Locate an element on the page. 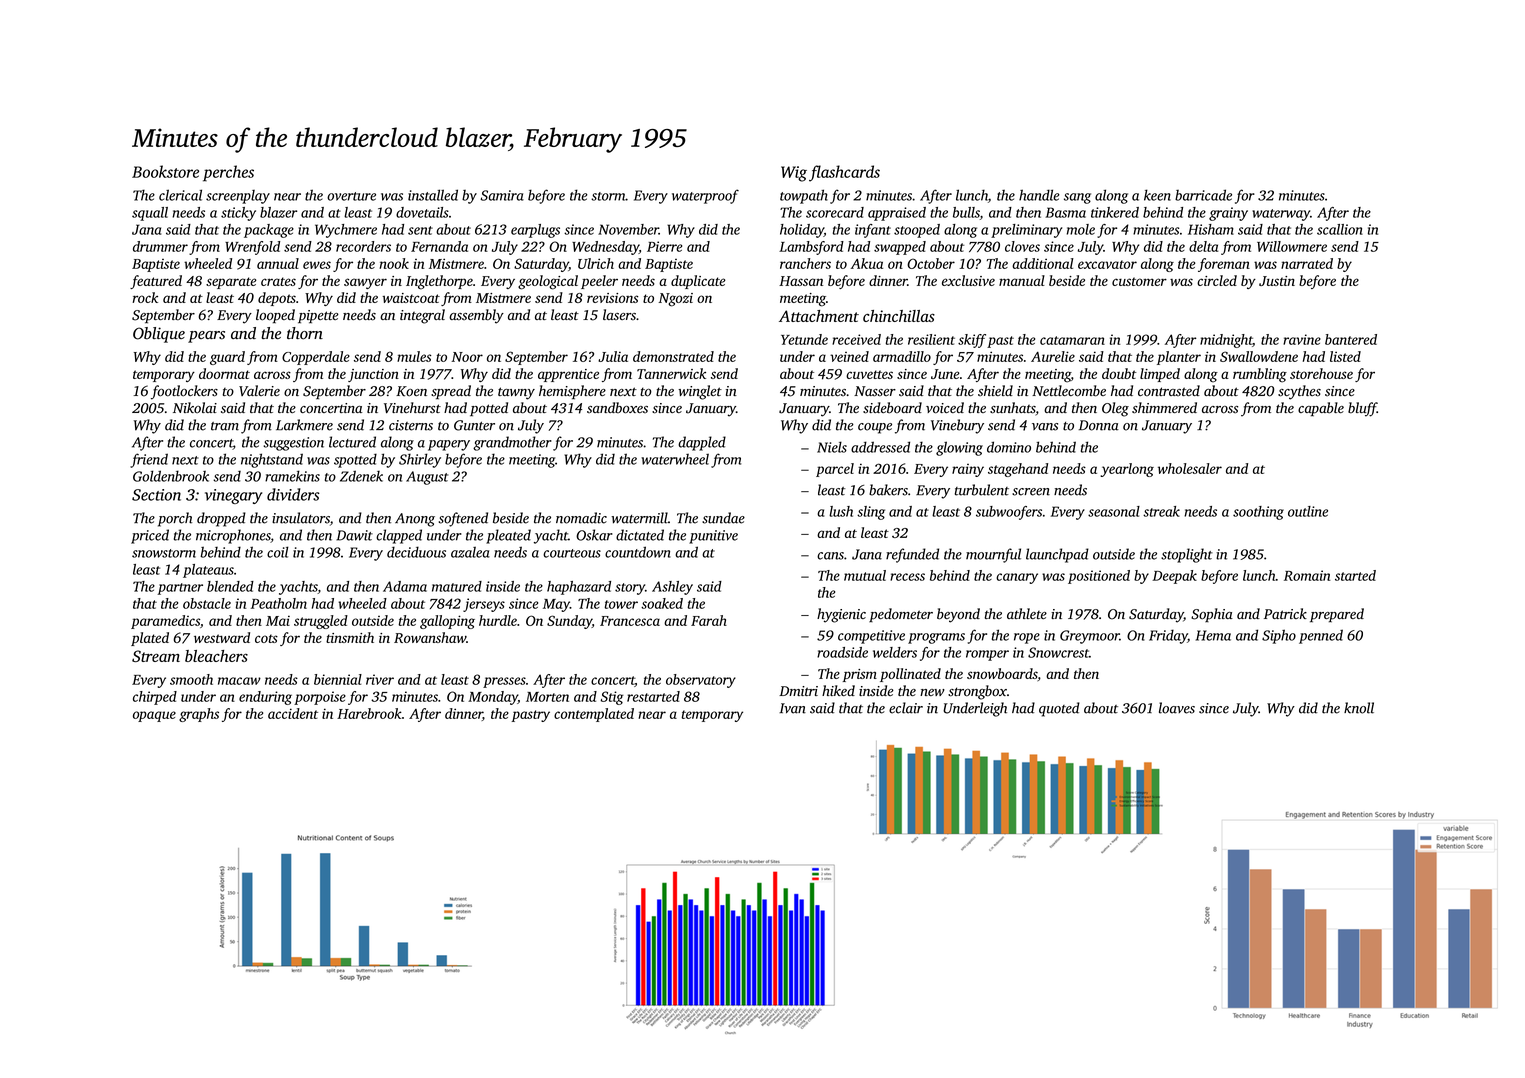 This image has height=1078, width=1525. sang is located at coordinates (1077, 198).
